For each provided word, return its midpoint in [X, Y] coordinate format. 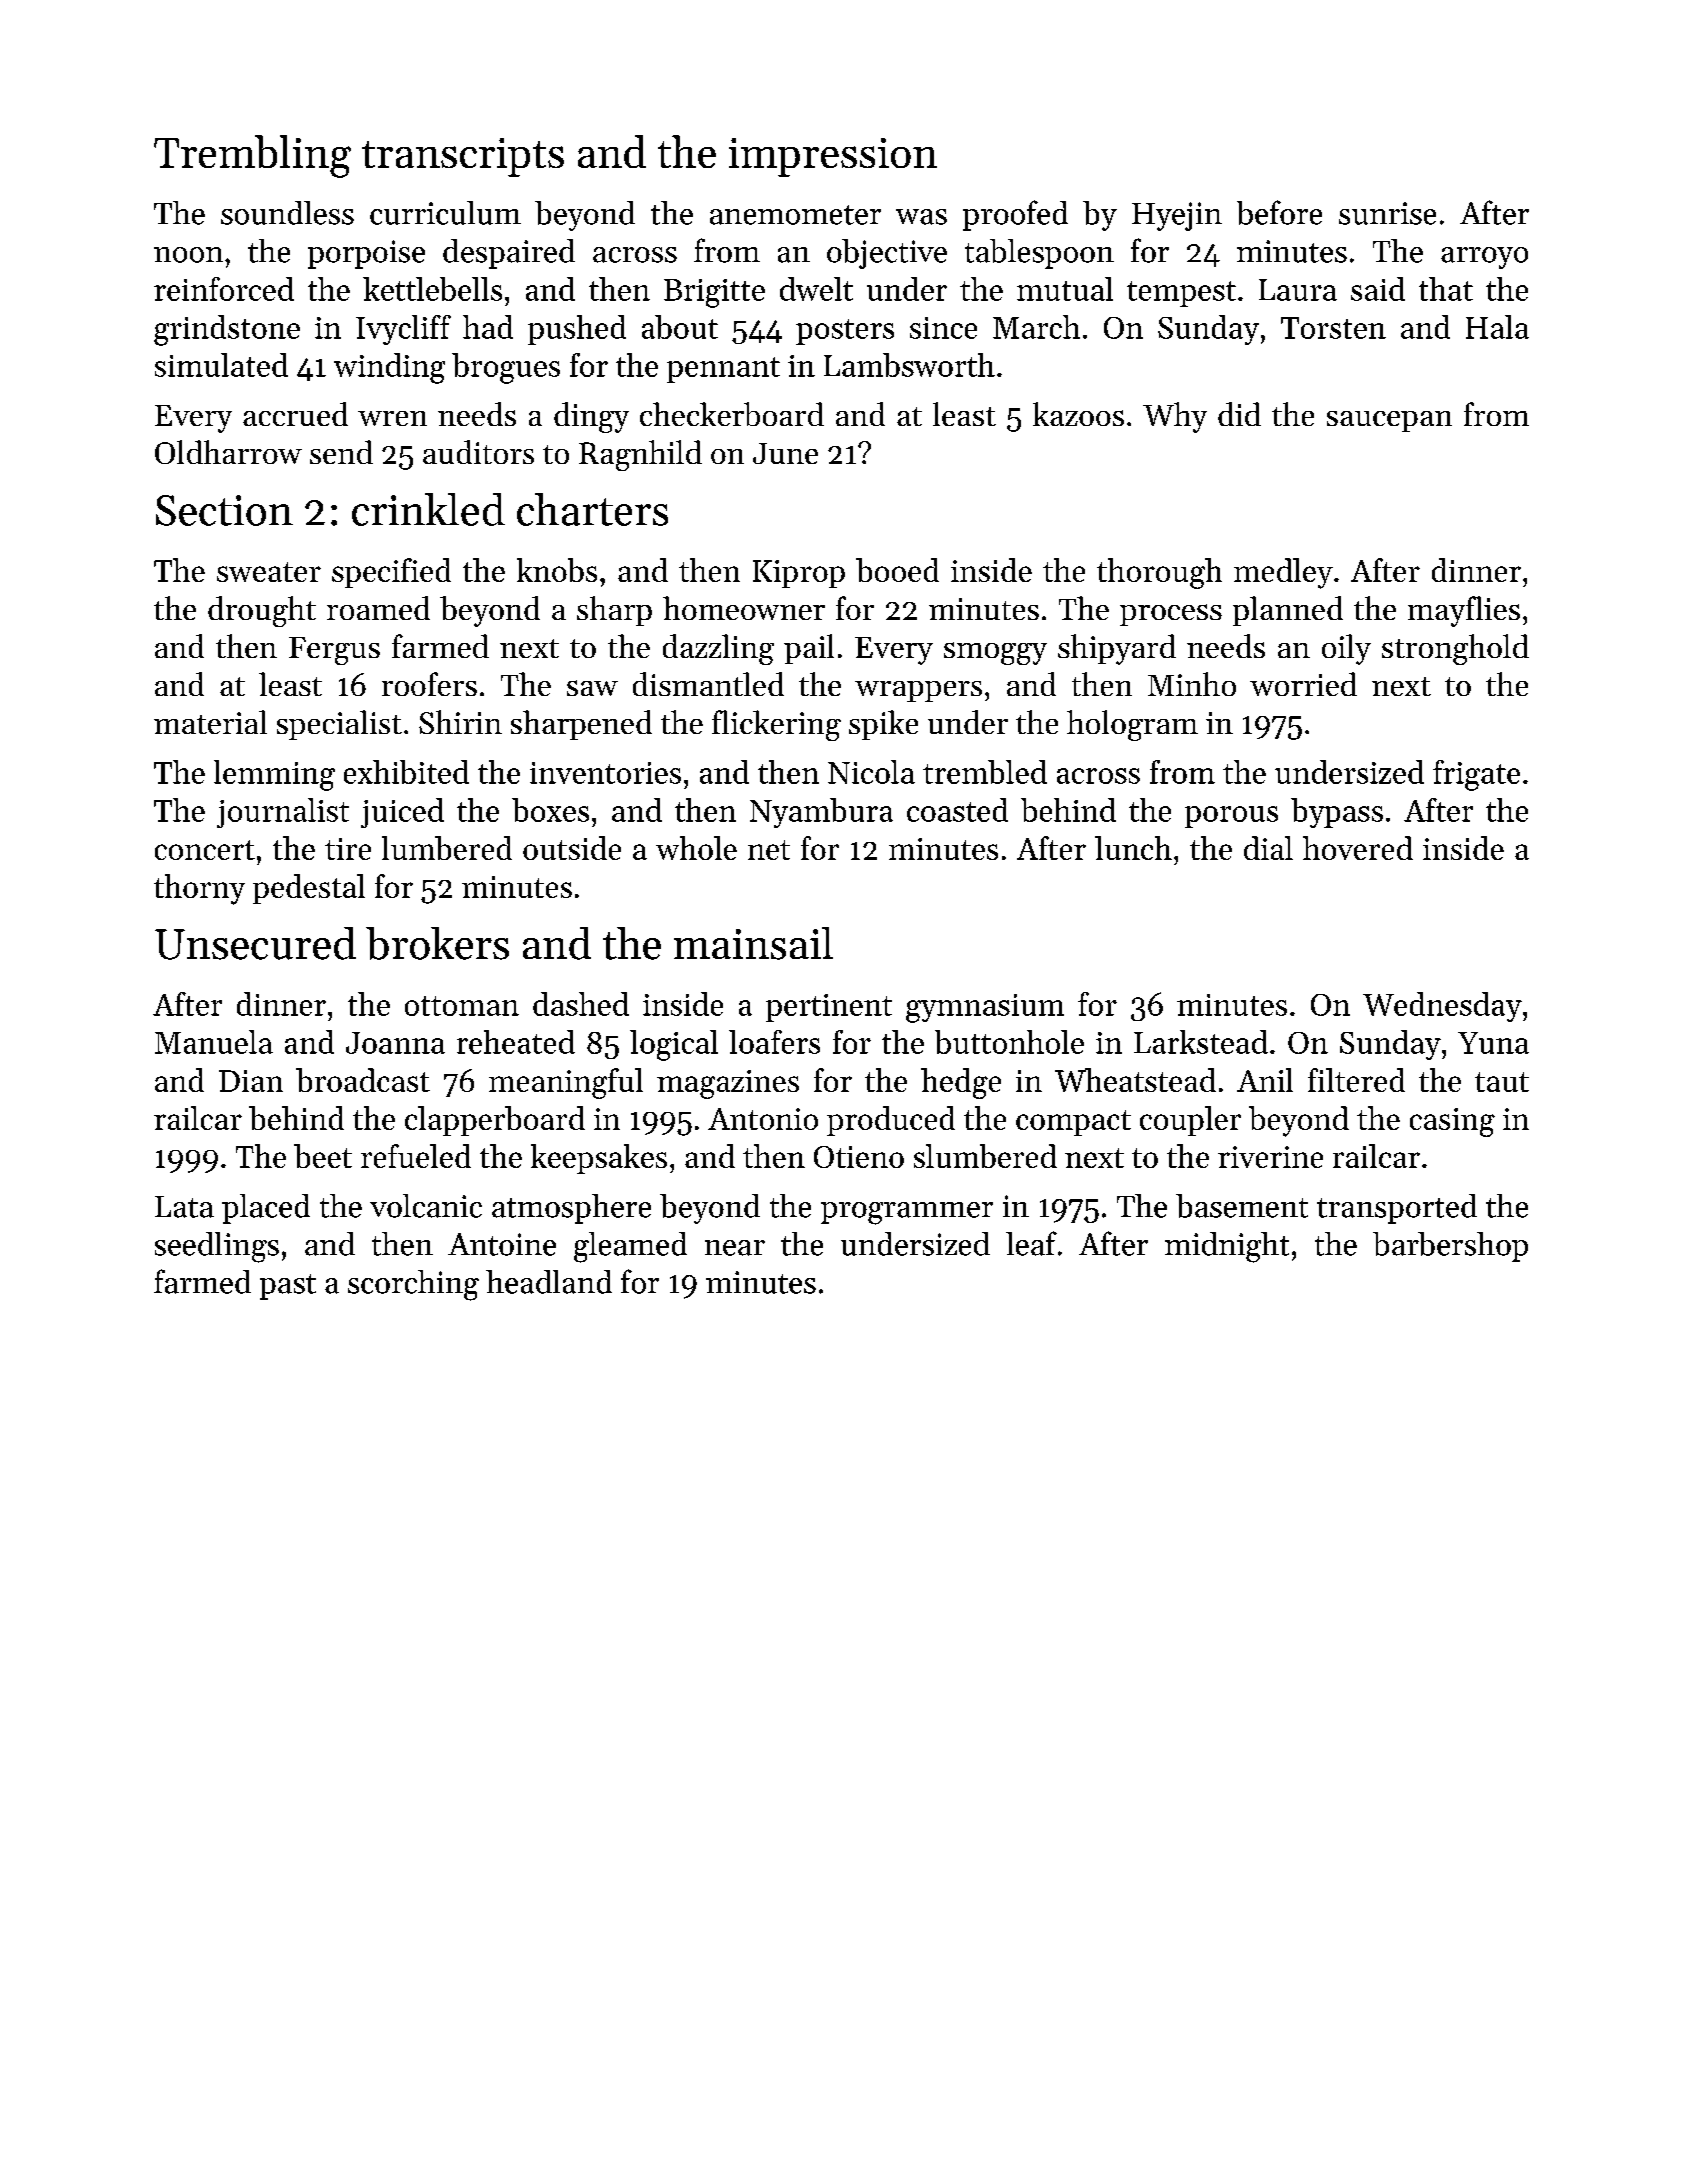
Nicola [871, 772]
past [288, 1287]
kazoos [1078, 414]
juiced [402, 813]
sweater [269, 572]
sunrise [1387, 213]
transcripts [463, 157]
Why [1175, 417]
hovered [1358, 848]
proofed [1015, 215]
